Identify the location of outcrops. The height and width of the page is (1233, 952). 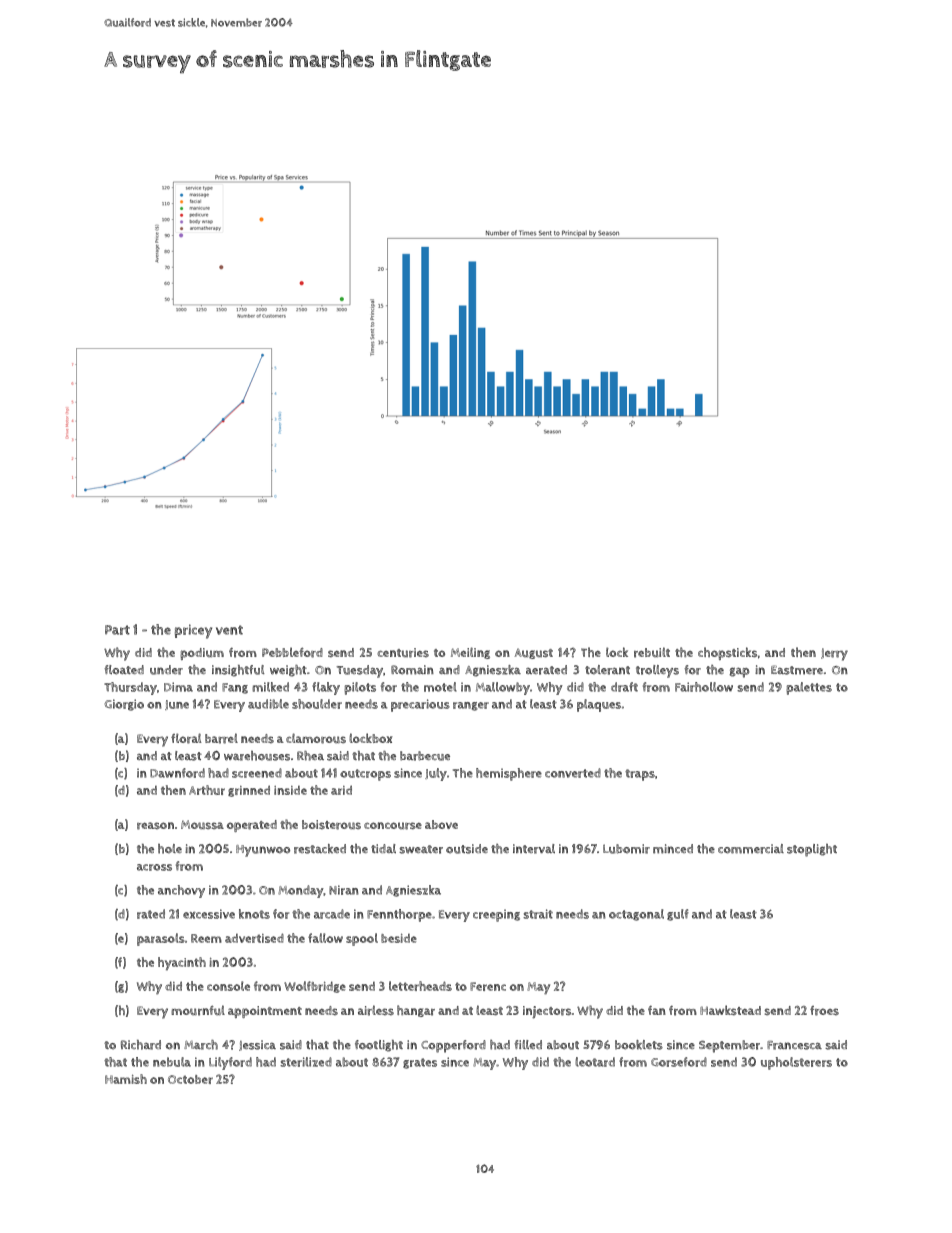
(365, 775).
